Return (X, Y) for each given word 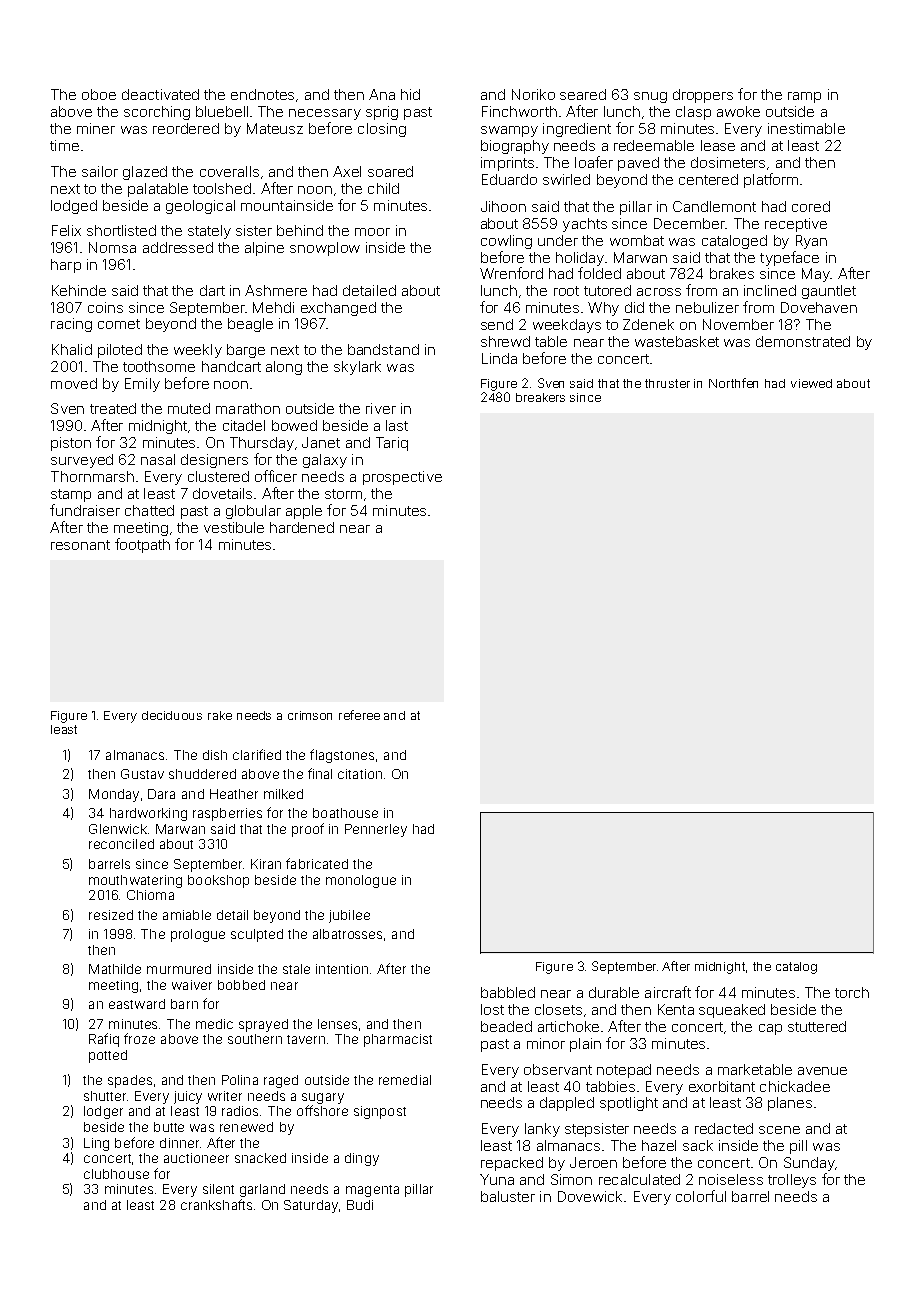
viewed (811, 383)
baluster (508, 1196)
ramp (804, 97)
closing (382, 130)
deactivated (160, 94)
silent (218, 1189)
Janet (321, 442)
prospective (402, 478)
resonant (80, 545)
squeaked (732, 1011)
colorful (701, 1196)
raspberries (227, 814)
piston (71, 444)
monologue (361, 881)
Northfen (733, 383)
